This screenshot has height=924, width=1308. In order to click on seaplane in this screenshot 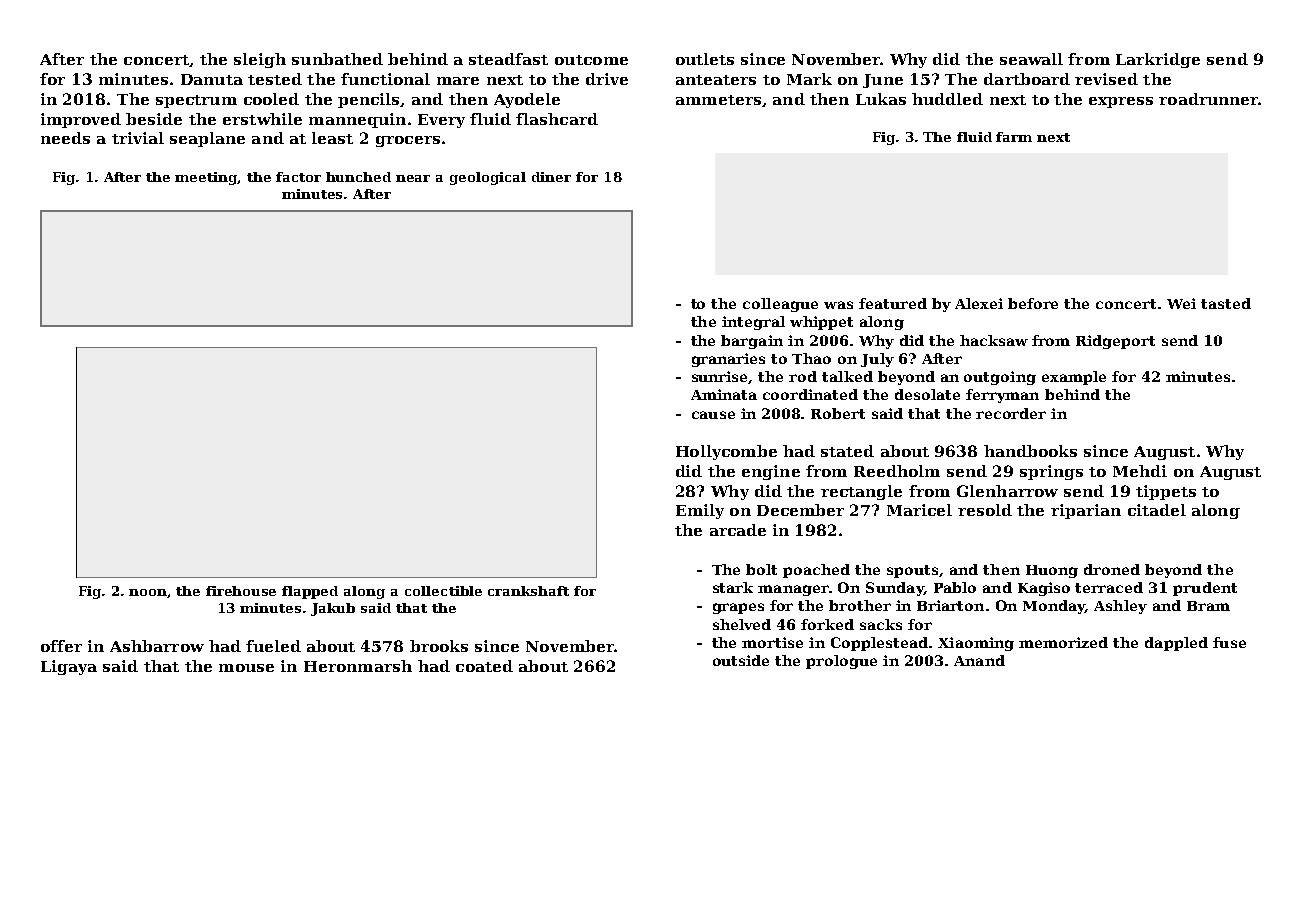, I will do `click(207, 139)`.
